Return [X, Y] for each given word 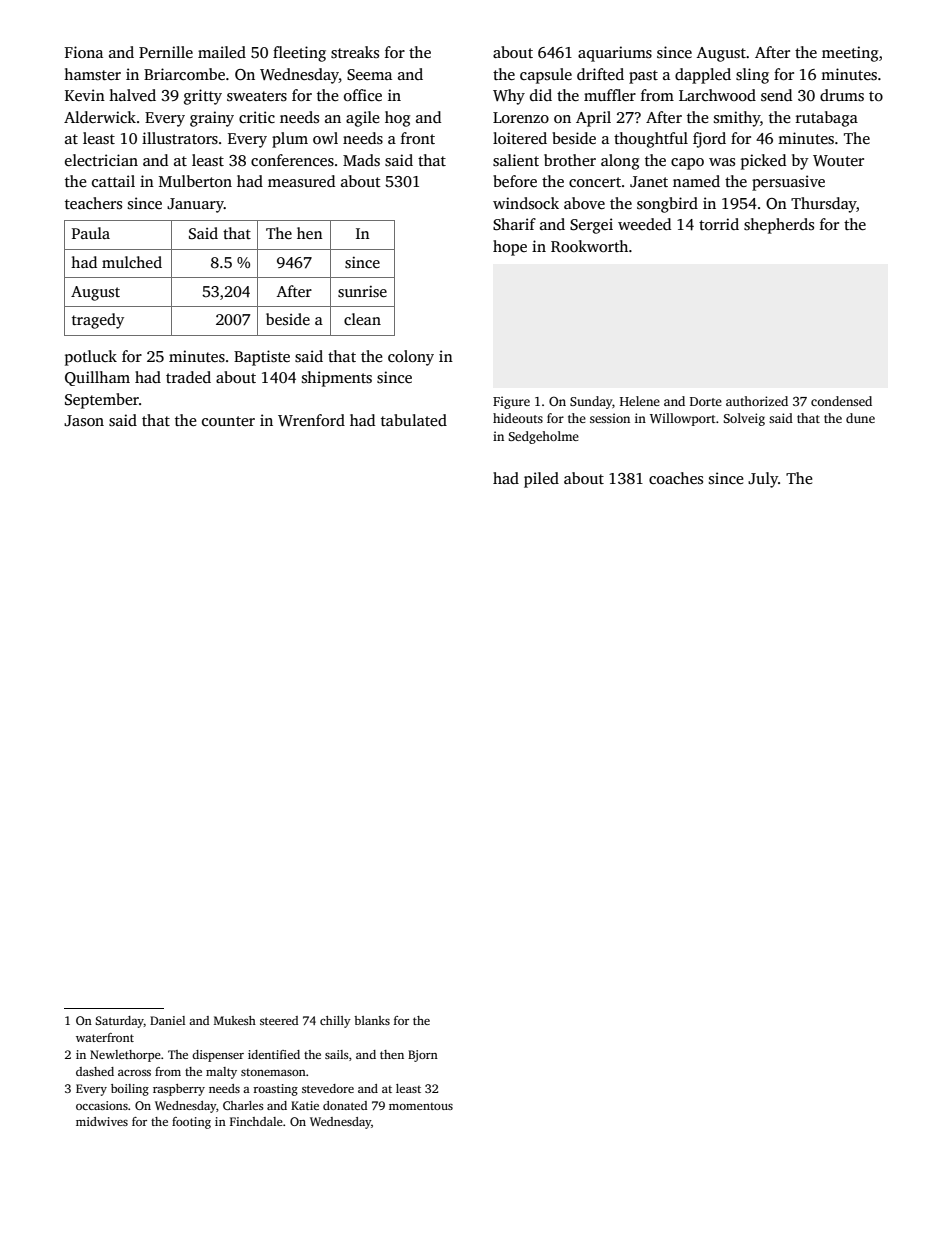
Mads [361, 160]
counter [228, 421]
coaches [676, 478]
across [134, 1073]
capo [687, 164]
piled [541, 480]
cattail [113, 181]
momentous [421, 1106]
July [763, 480]
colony [411, 358]
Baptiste [262, 358]
